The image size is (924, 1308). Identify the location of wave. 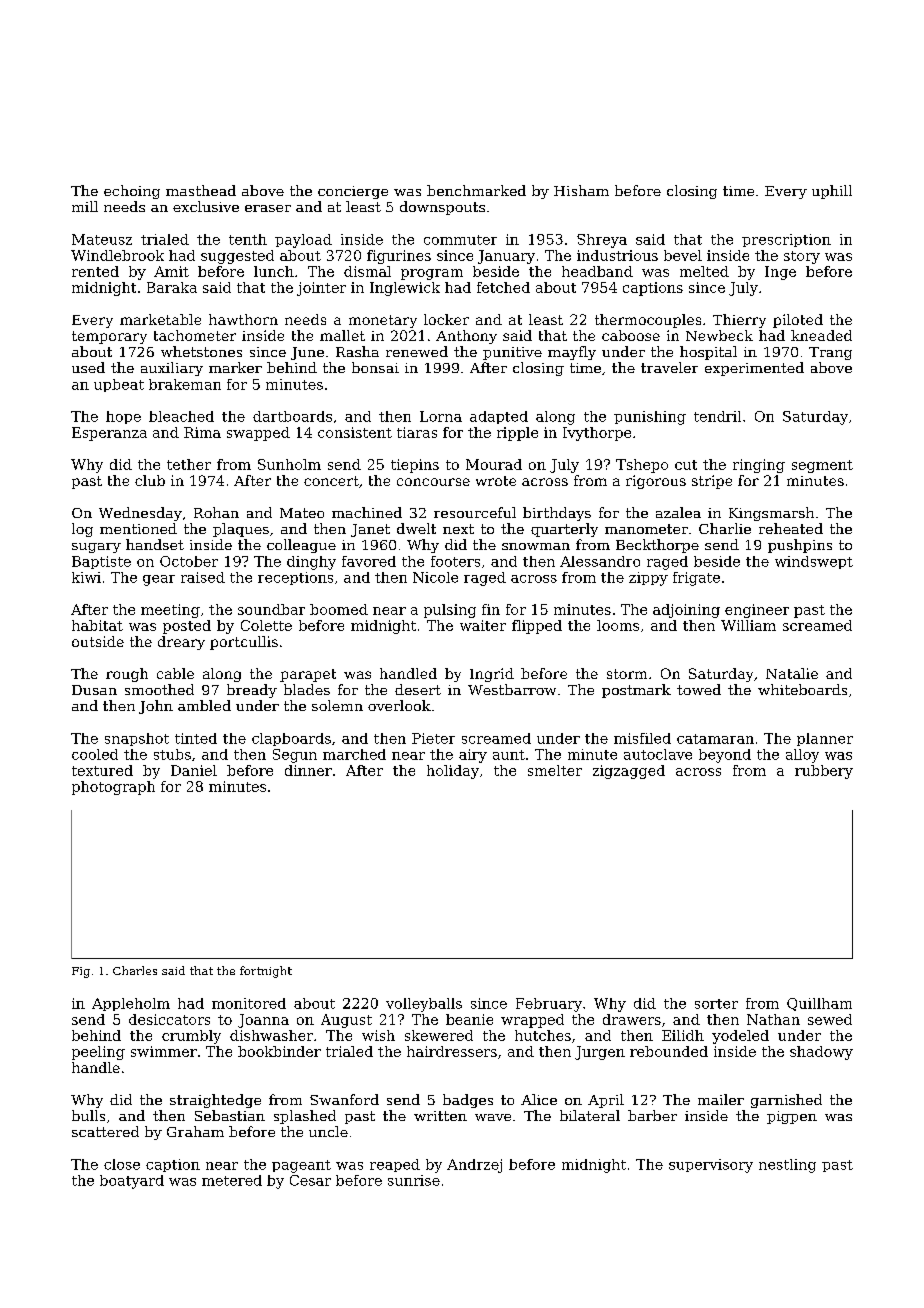
(493, 1117).
